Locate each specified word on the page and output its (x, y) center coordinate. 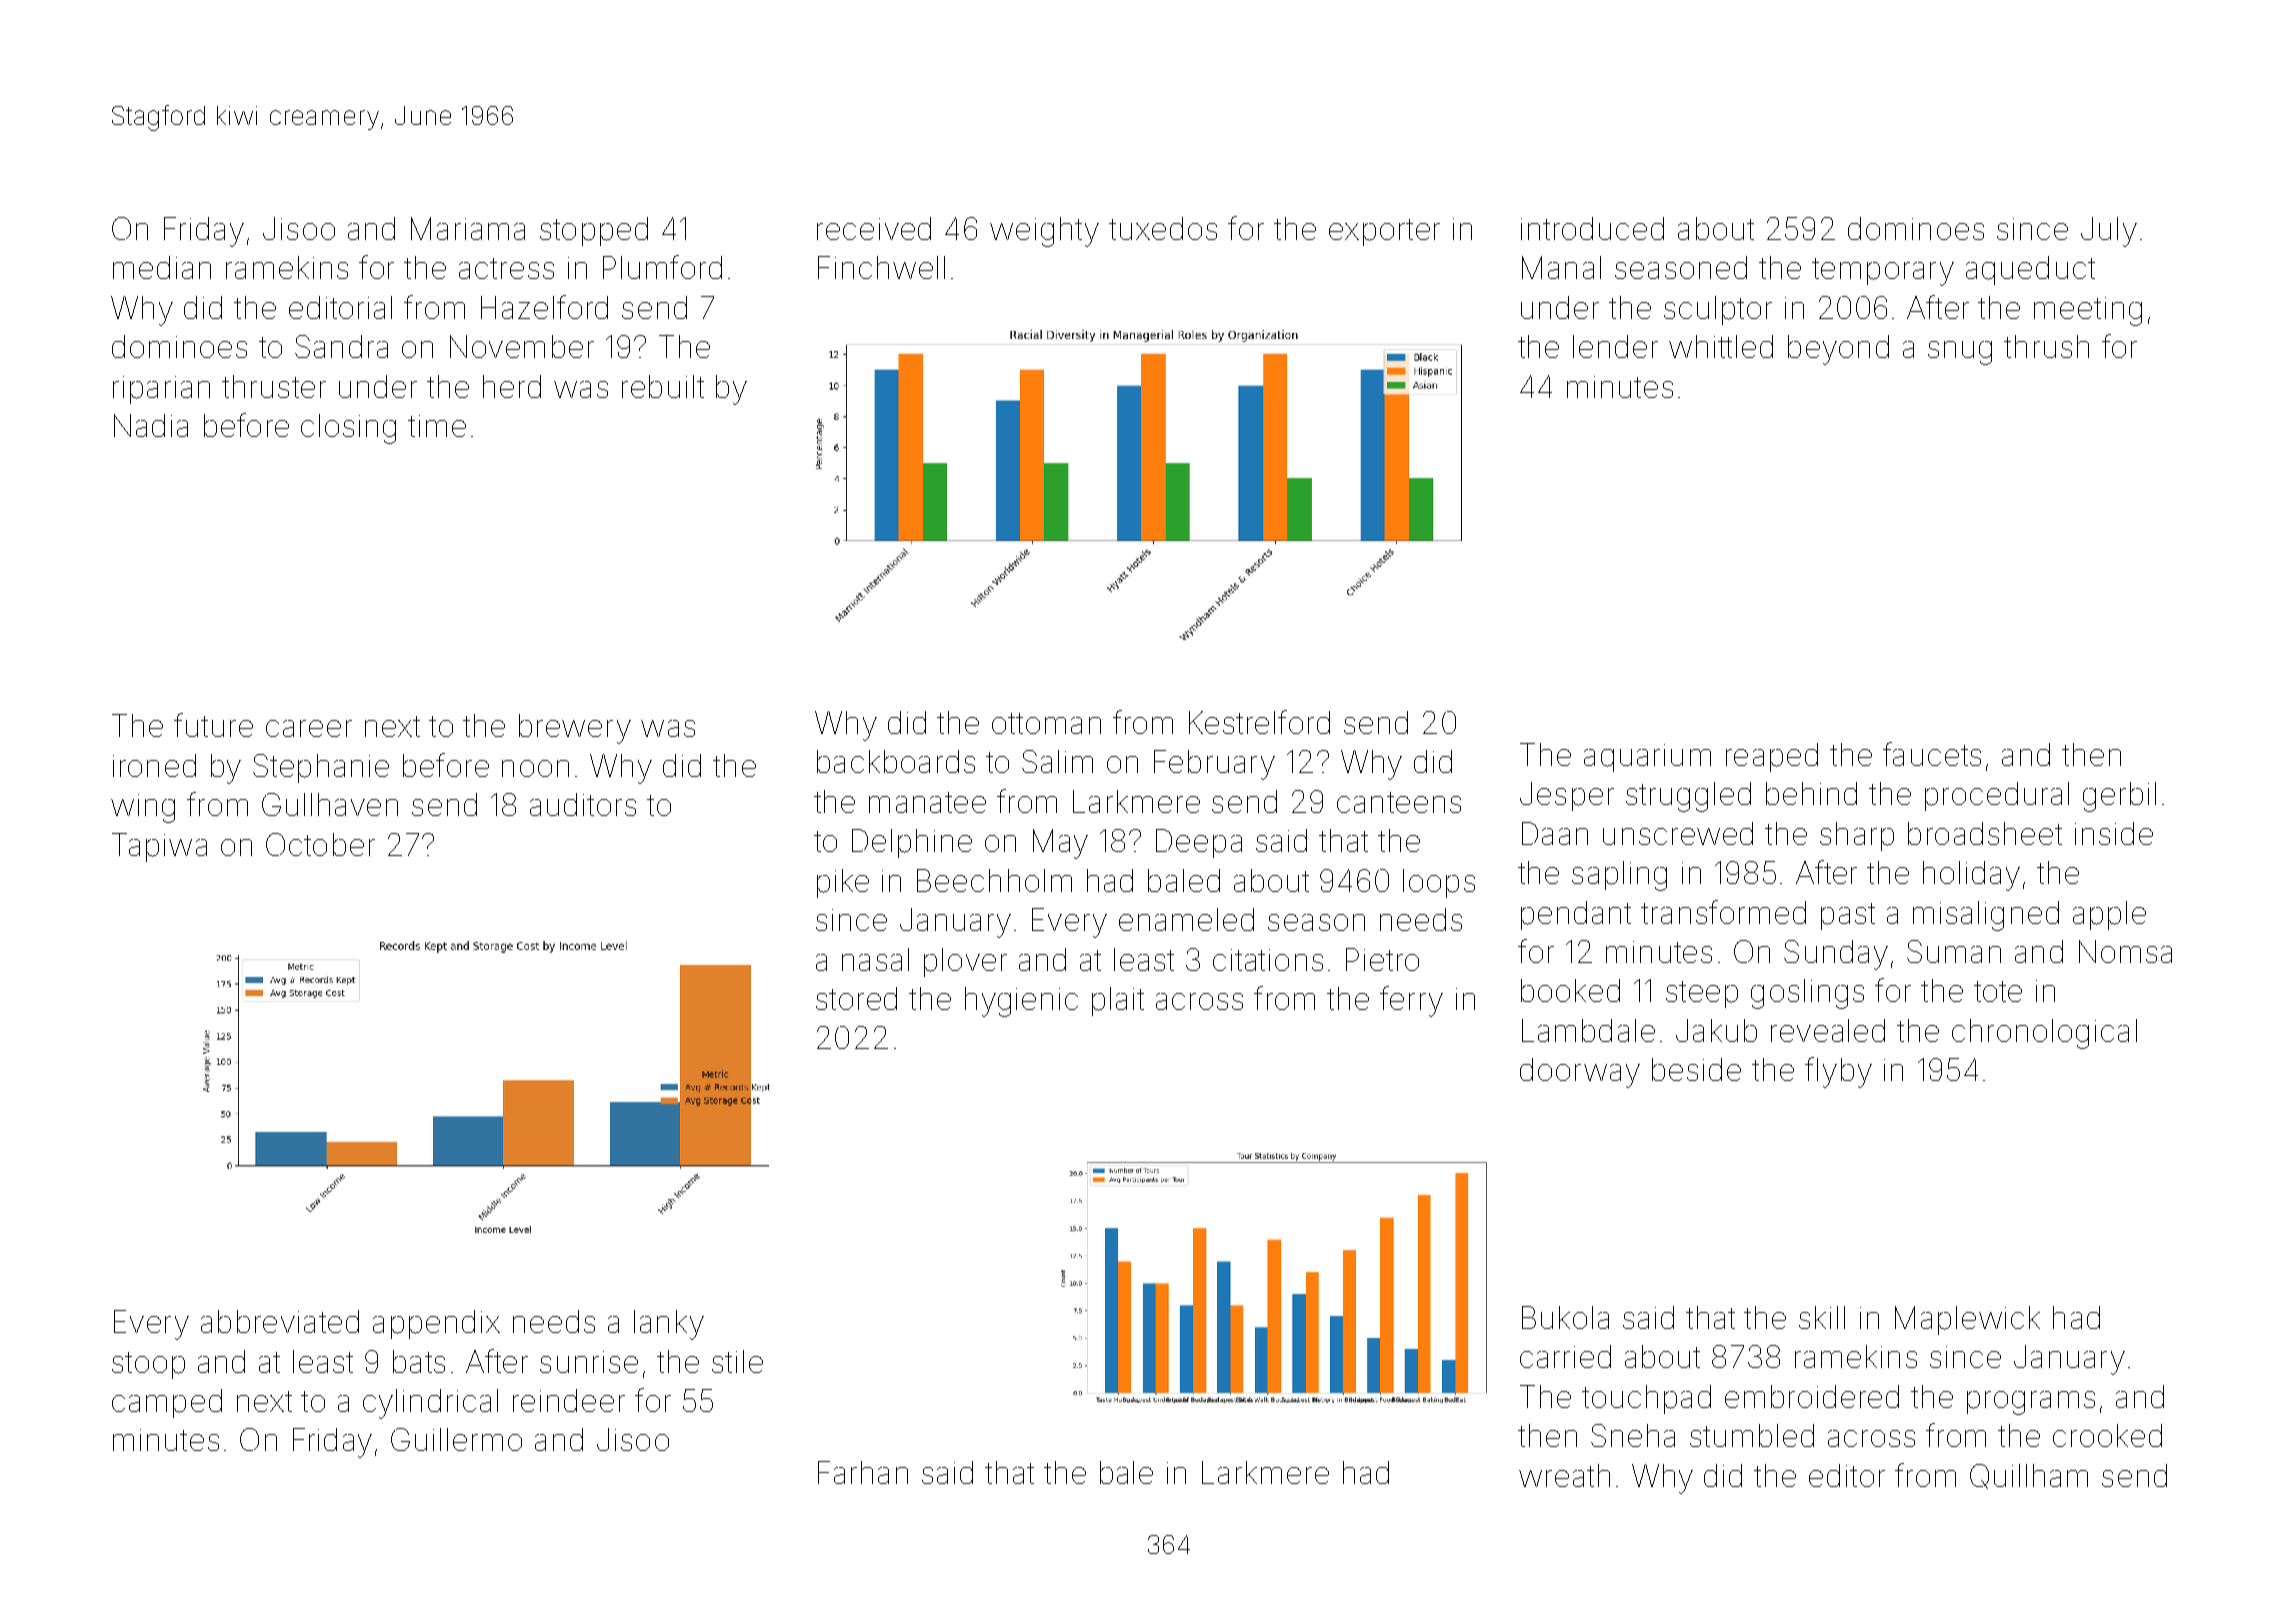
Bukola (1565, 1317)
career (309, 728)
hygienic (1021, 1002)
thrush (2046, 346)
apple (2109, 915)
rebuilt (663, 386)
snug (1960, 353)
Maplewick (1967, 1320)
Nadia (151, 425)
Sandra (341, 346)
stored (856, 998)
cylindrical (430, 1404)
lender (1615, 346)
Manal (1561, 267)
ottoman (1046, 723)
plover (965, 962)
